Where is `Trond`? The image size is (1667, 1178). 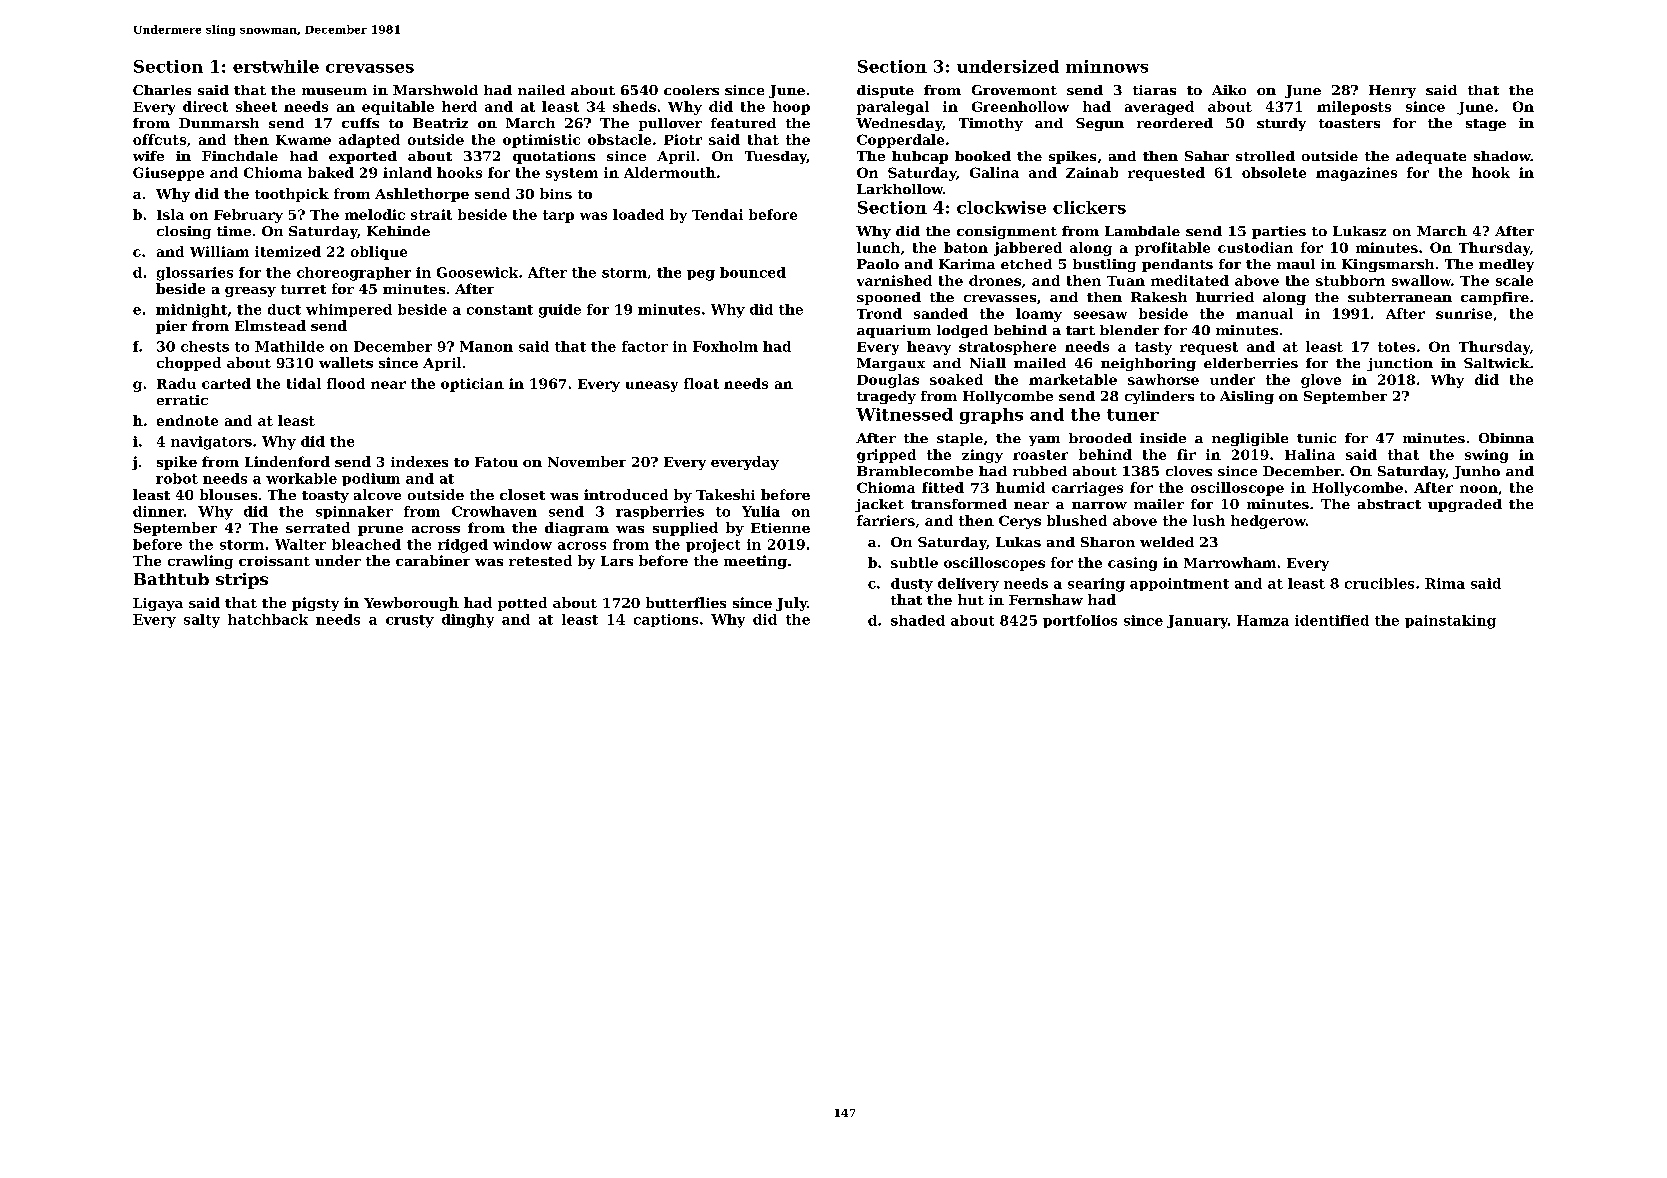
Trond is located at coordinates (879, 313).
